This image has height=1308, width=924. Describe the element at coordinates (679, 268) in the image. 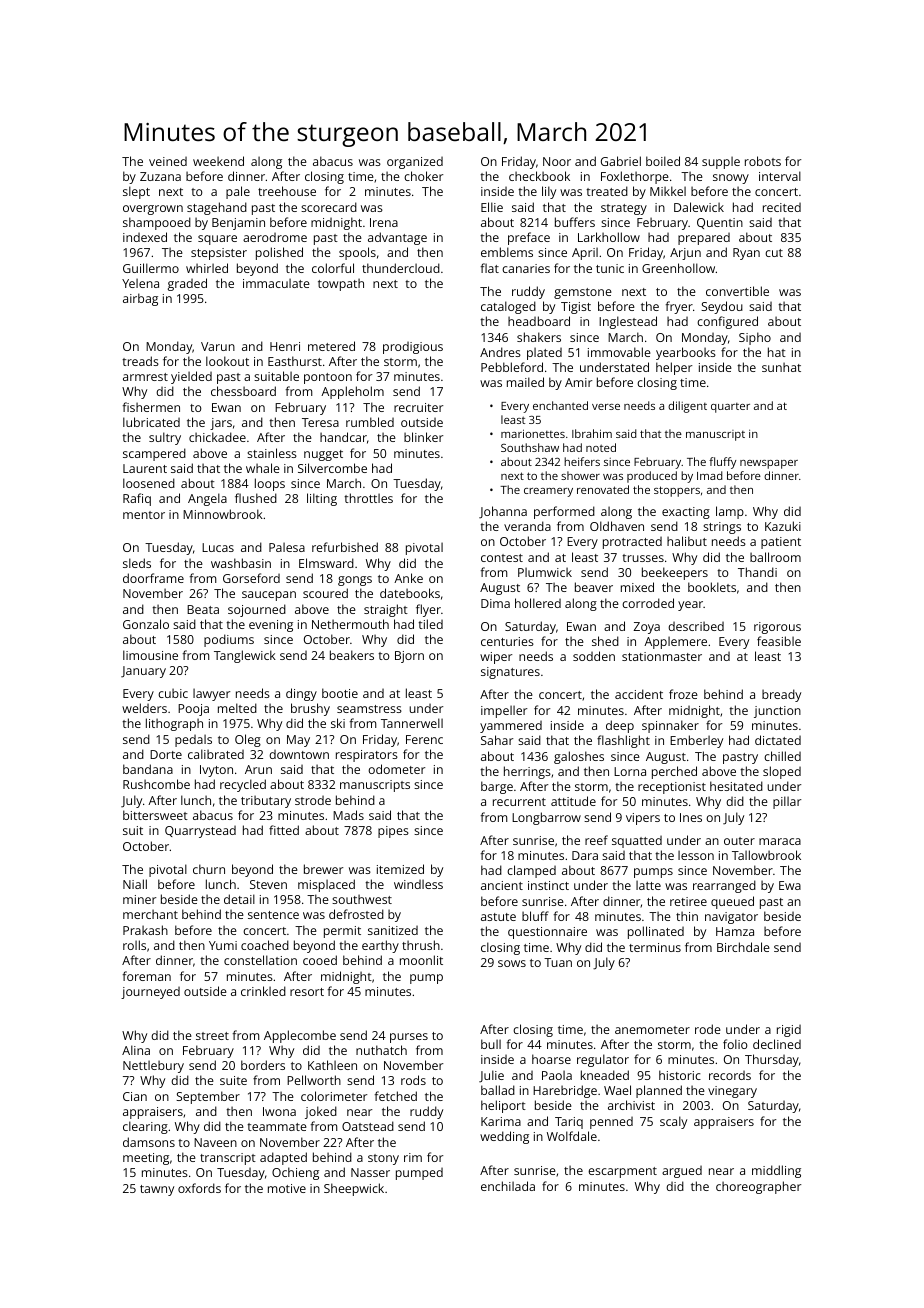

I see `Greenhollow` at that location.
